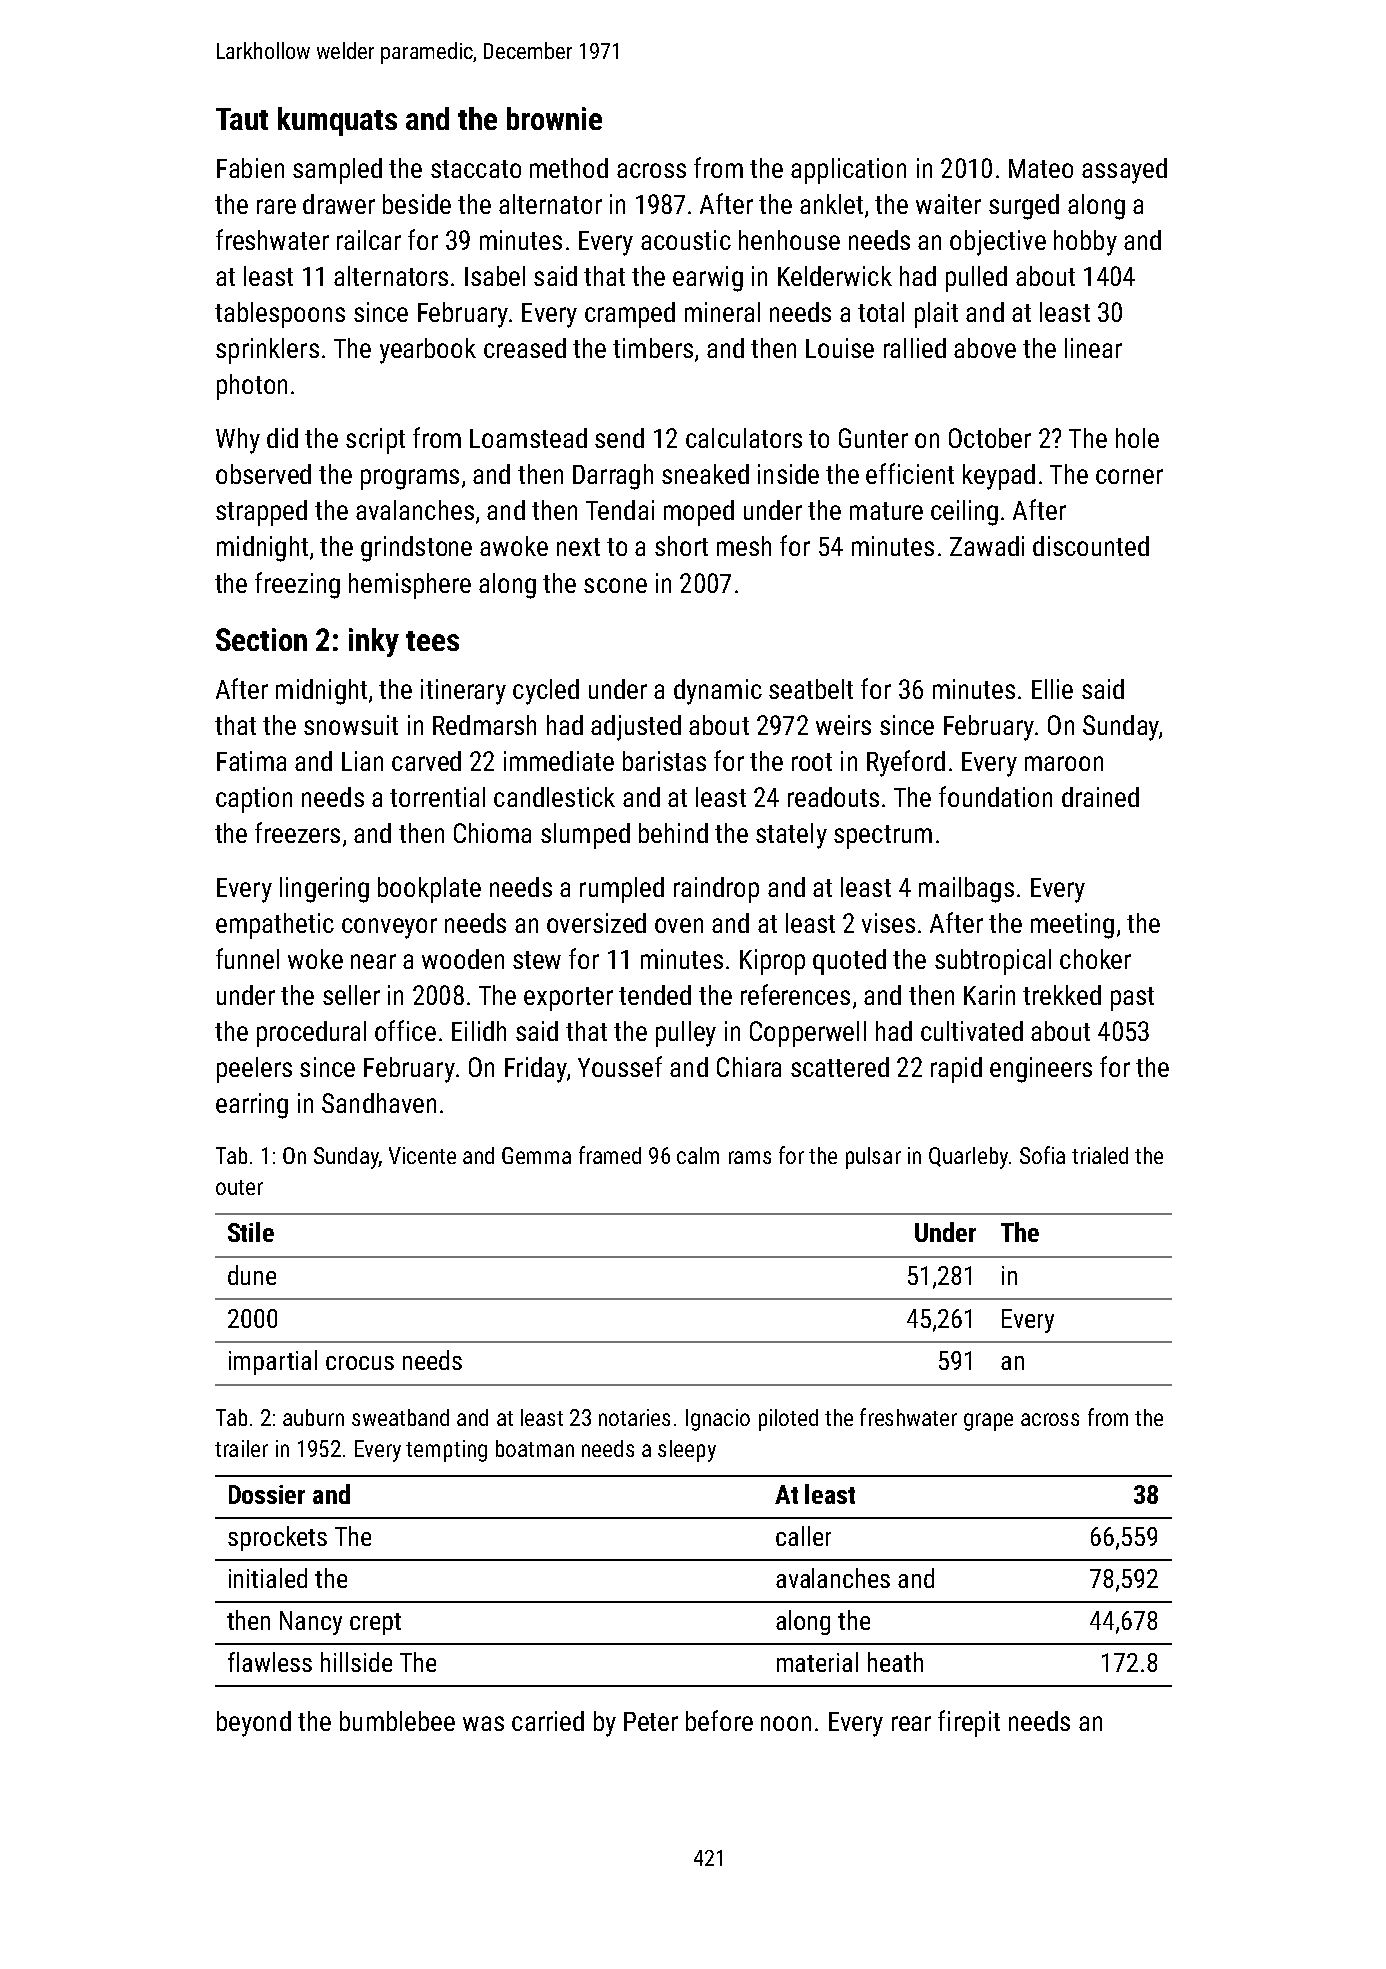 This screenshot has height=1969, width=1386. Describe the element at coordinates (254, 1724) in the screenshot. I see `beyond` at that location.
